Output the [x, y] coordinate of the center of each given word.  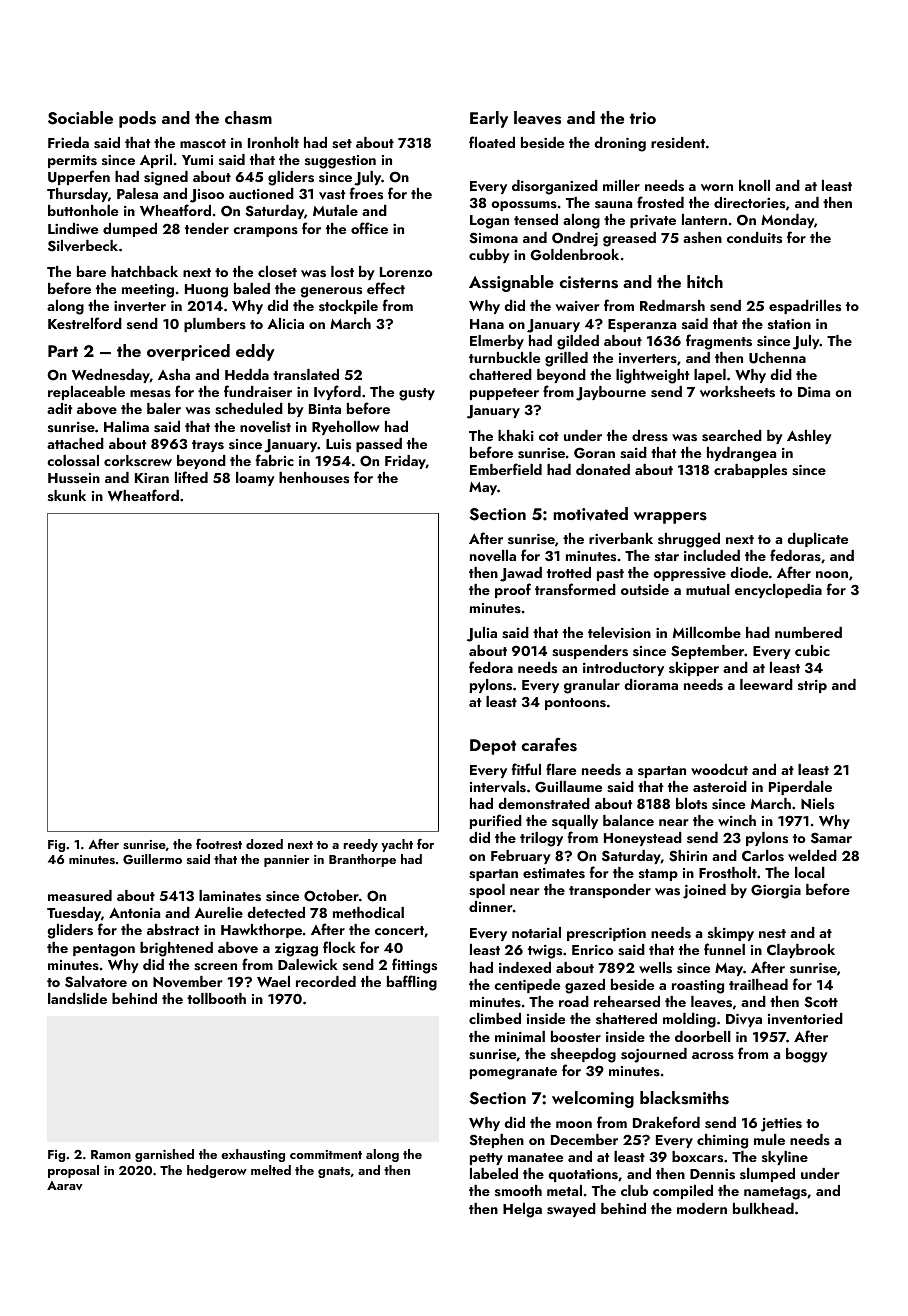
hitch [705, 281]
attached [75, 443]
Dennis [712, 1174]
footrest [219, 844]
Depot [493, 747]
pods [137, 119]
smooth [518, 1190]
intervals [498, 787]
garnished [164, 1155]
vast [332, 195]
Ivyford [337, 392]
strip [812, 686]
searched [732, 436]
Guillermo [152, 859]
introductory [623, 669]
